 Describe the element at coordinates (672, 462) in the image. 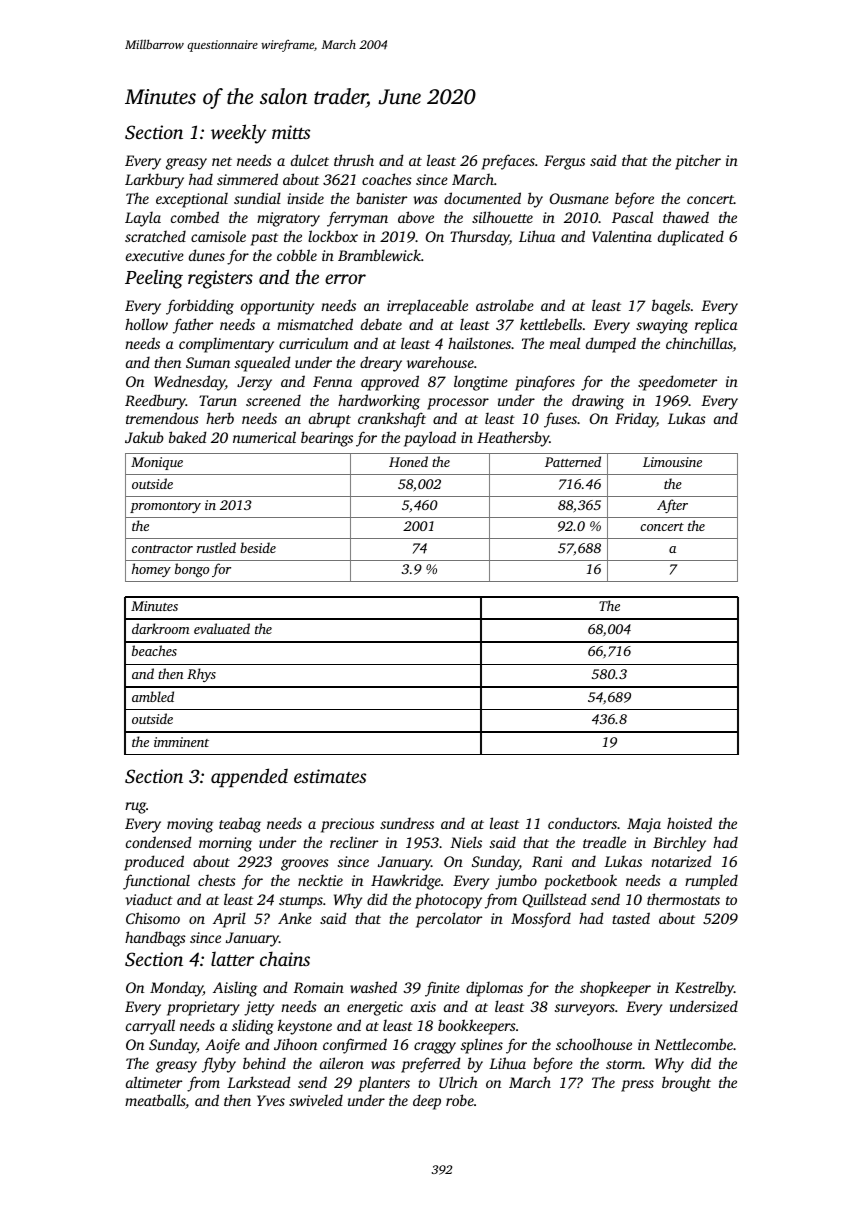

I see `Limousine` at that location.
